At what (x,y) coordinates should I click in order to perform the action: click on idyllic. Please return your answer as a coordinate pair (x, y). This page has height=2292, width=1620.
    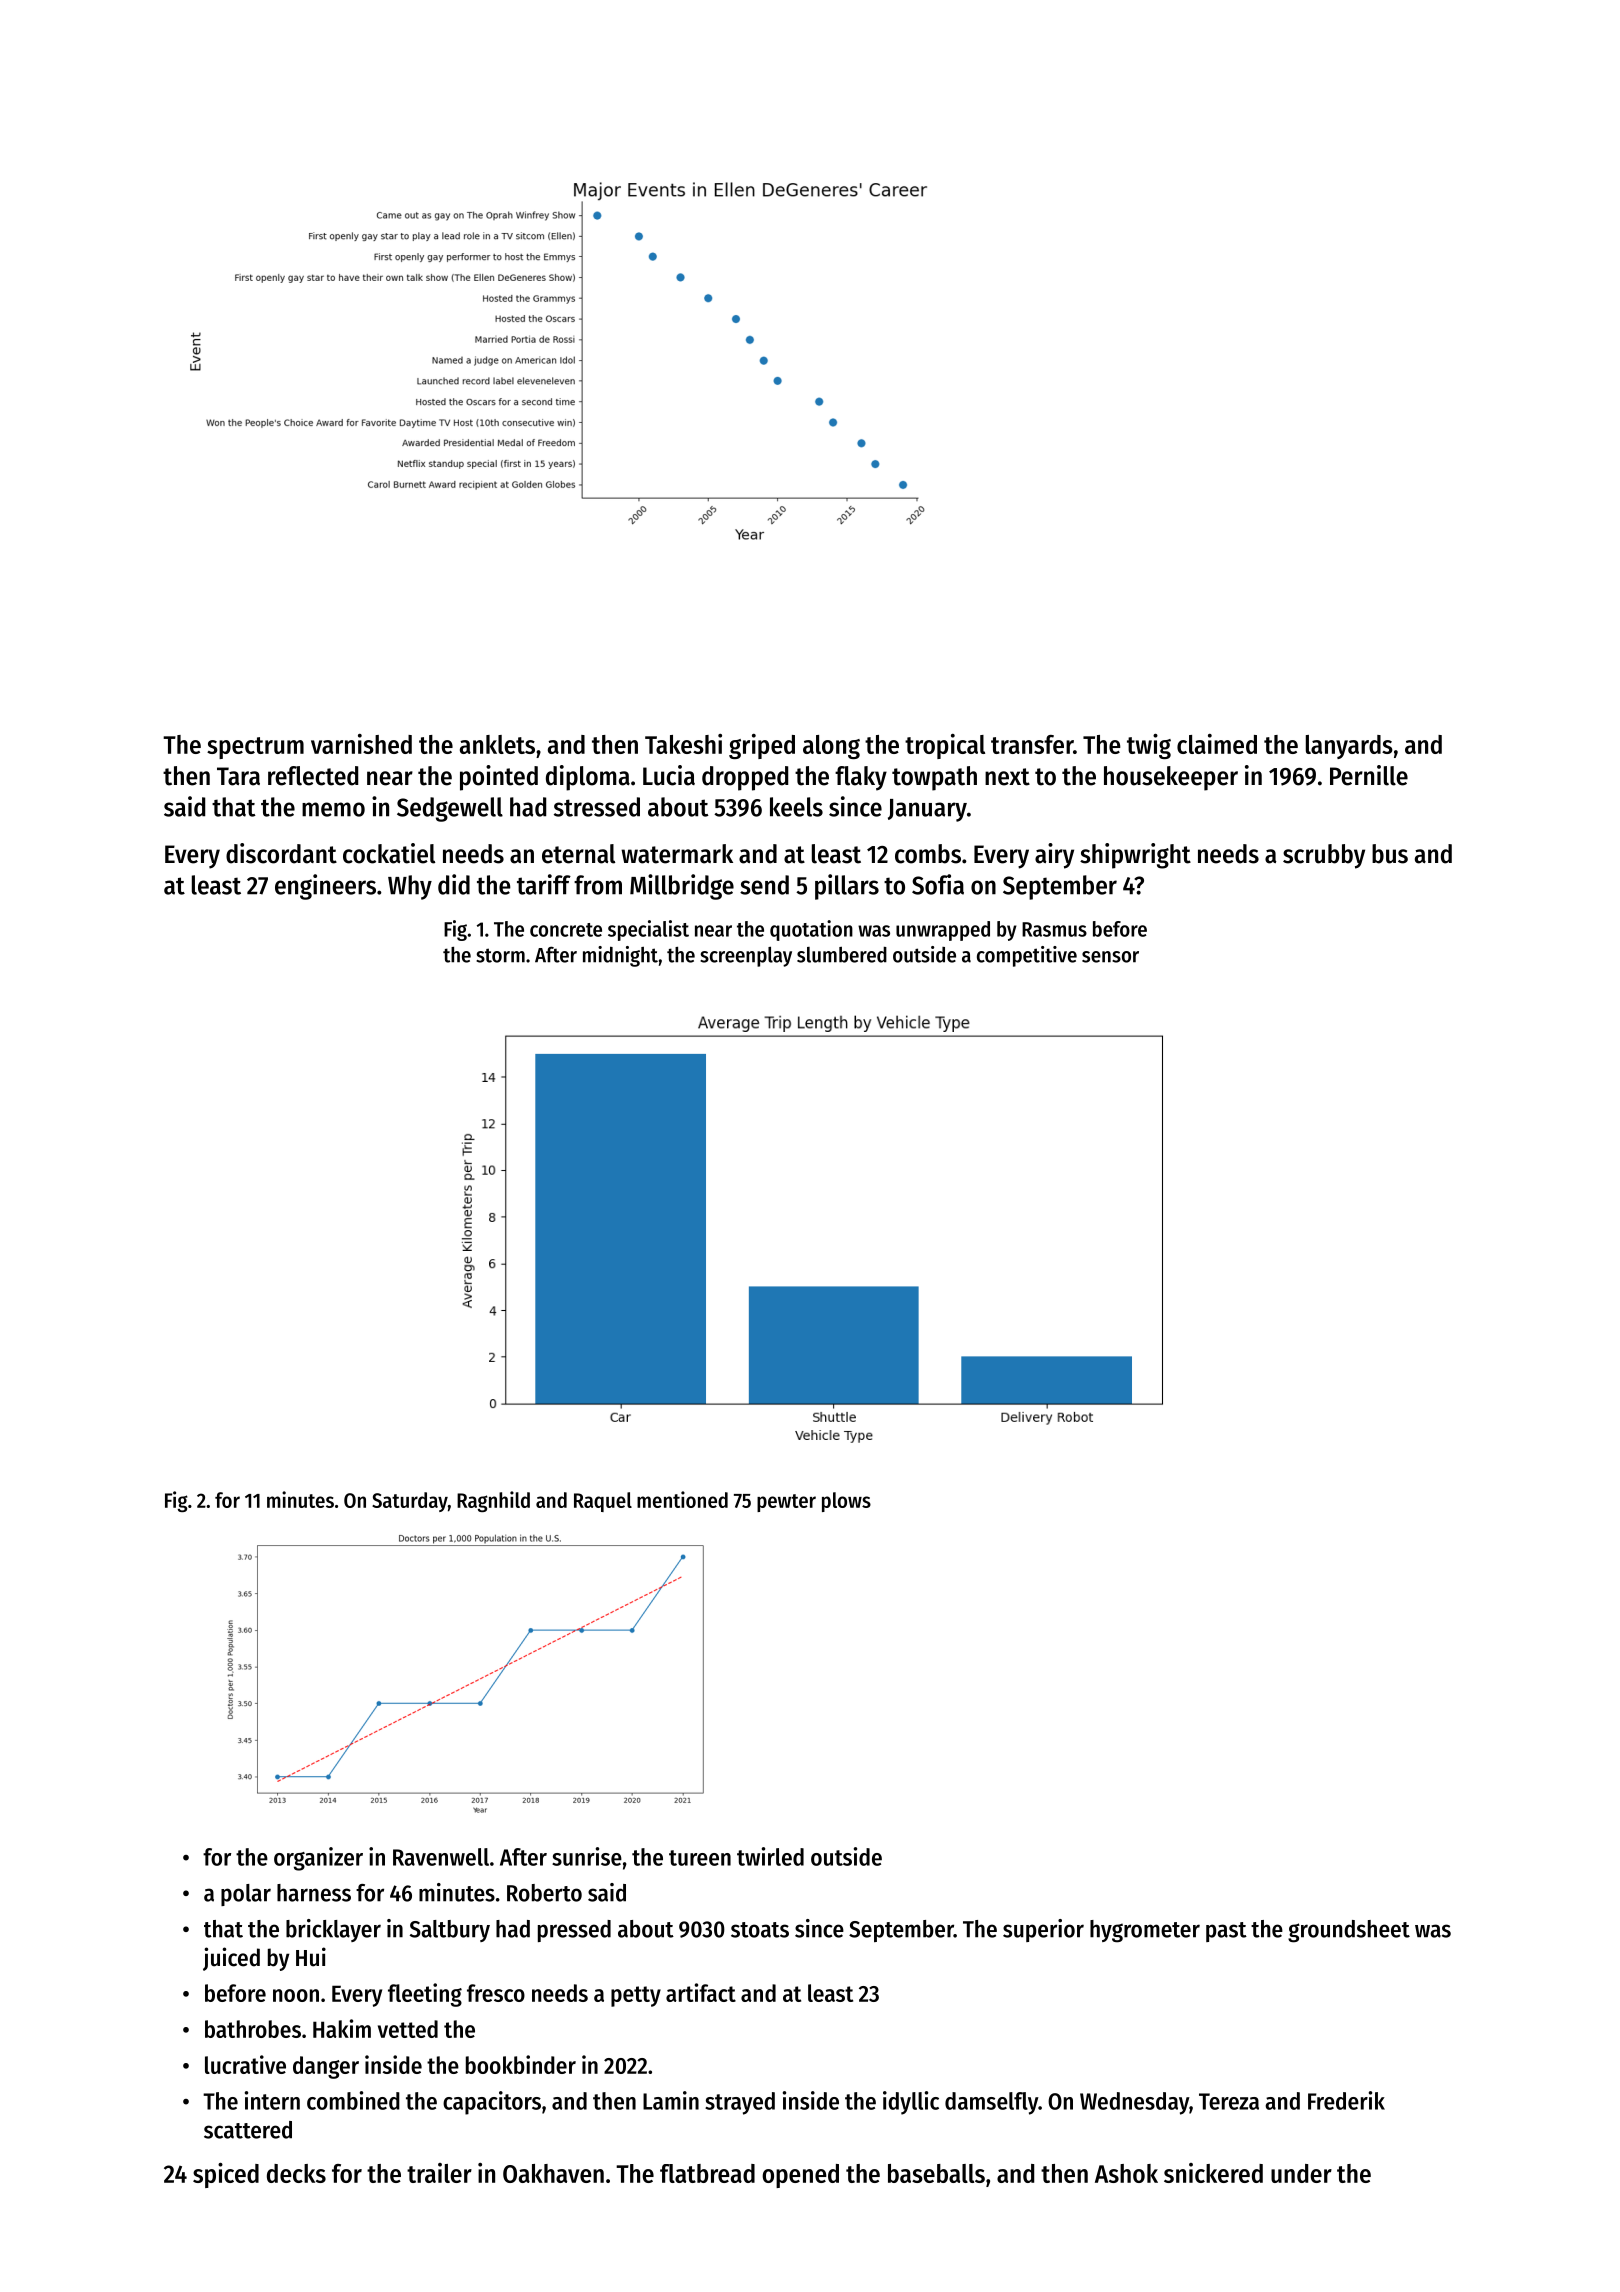
    Looking at the image, I should click on (911, 2103).
